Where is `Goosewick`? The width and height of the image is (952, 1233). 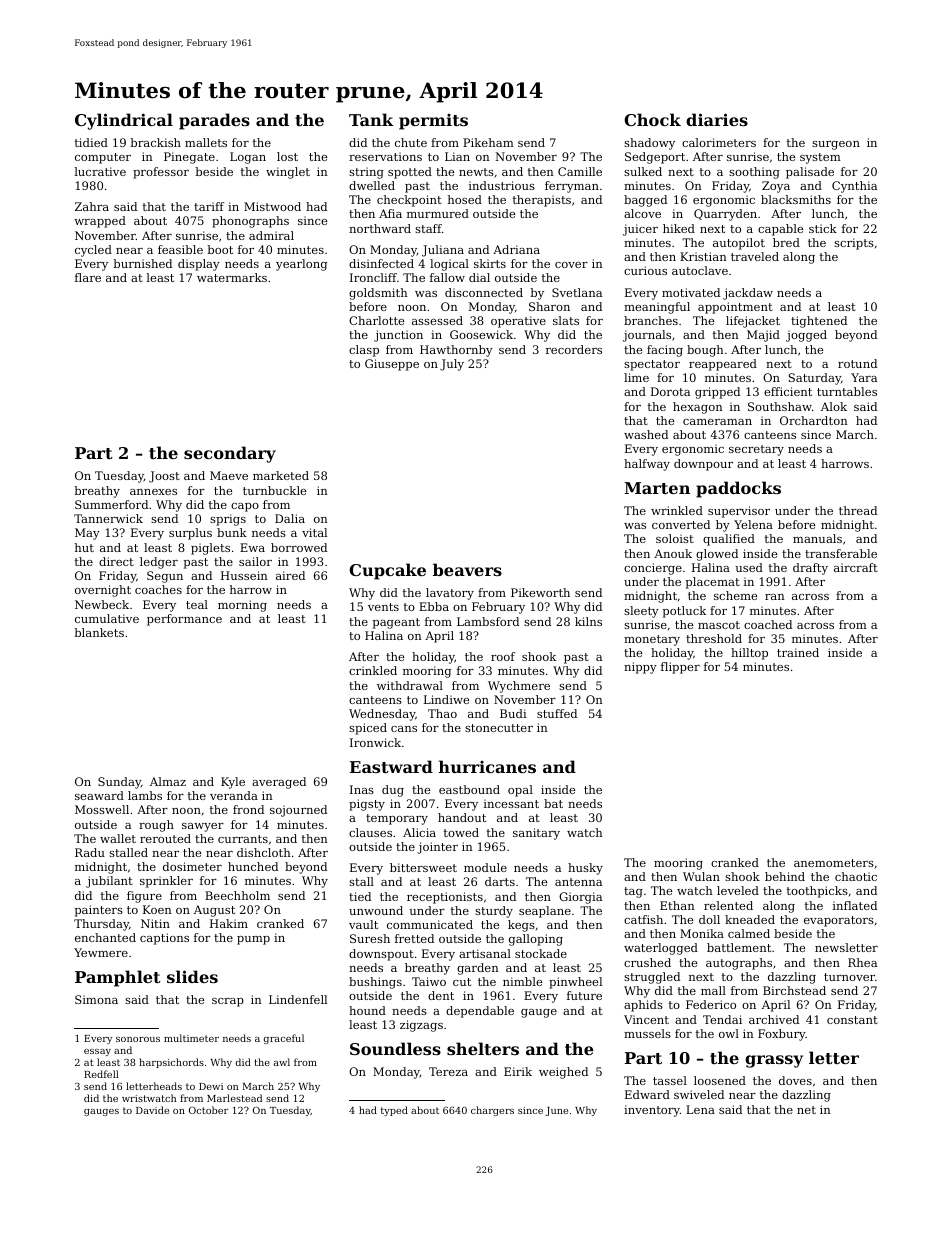
Goosewick is located at coordinates (481, 334).
